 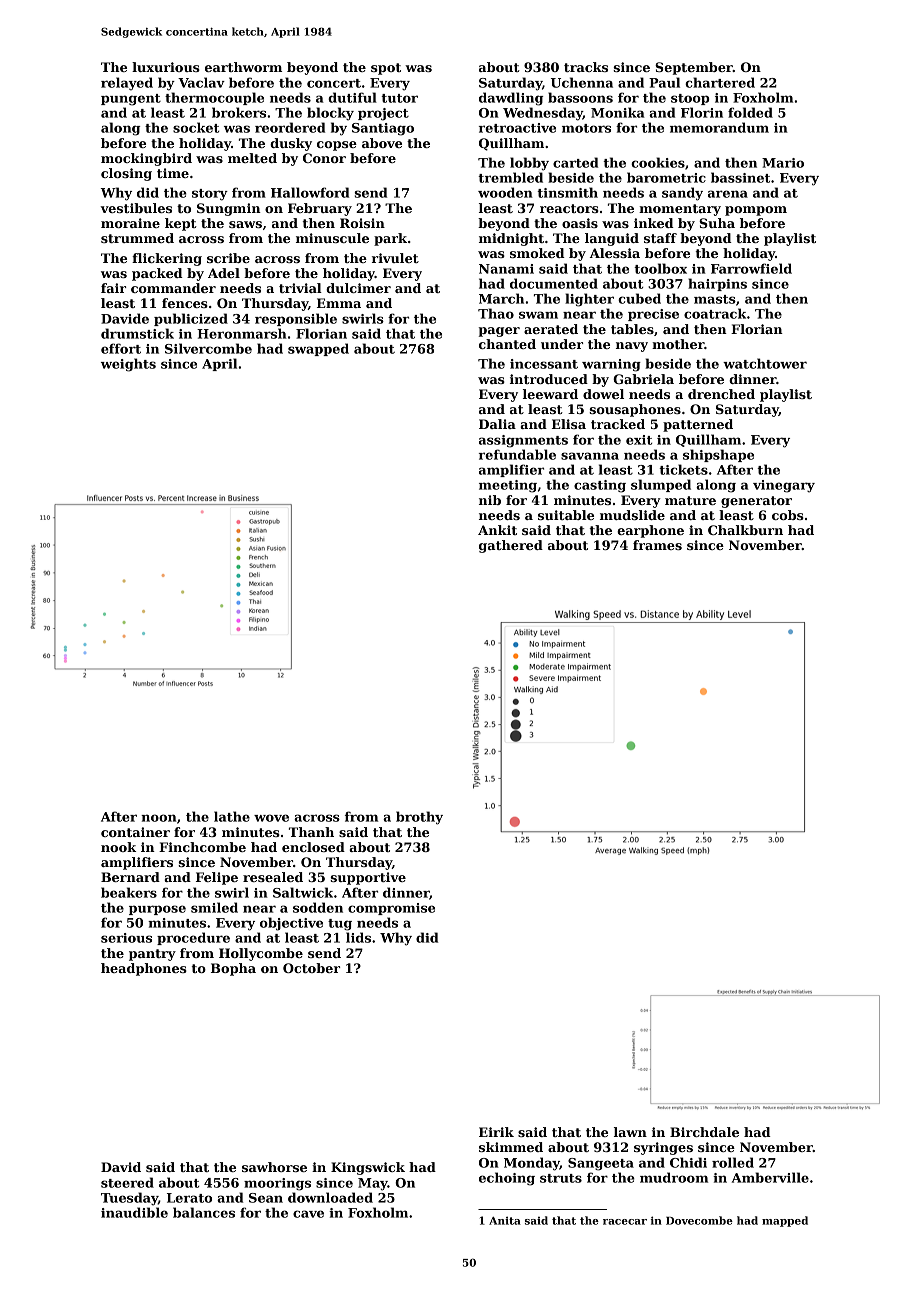 I want to click on packed, so click(x=157, y=274).
